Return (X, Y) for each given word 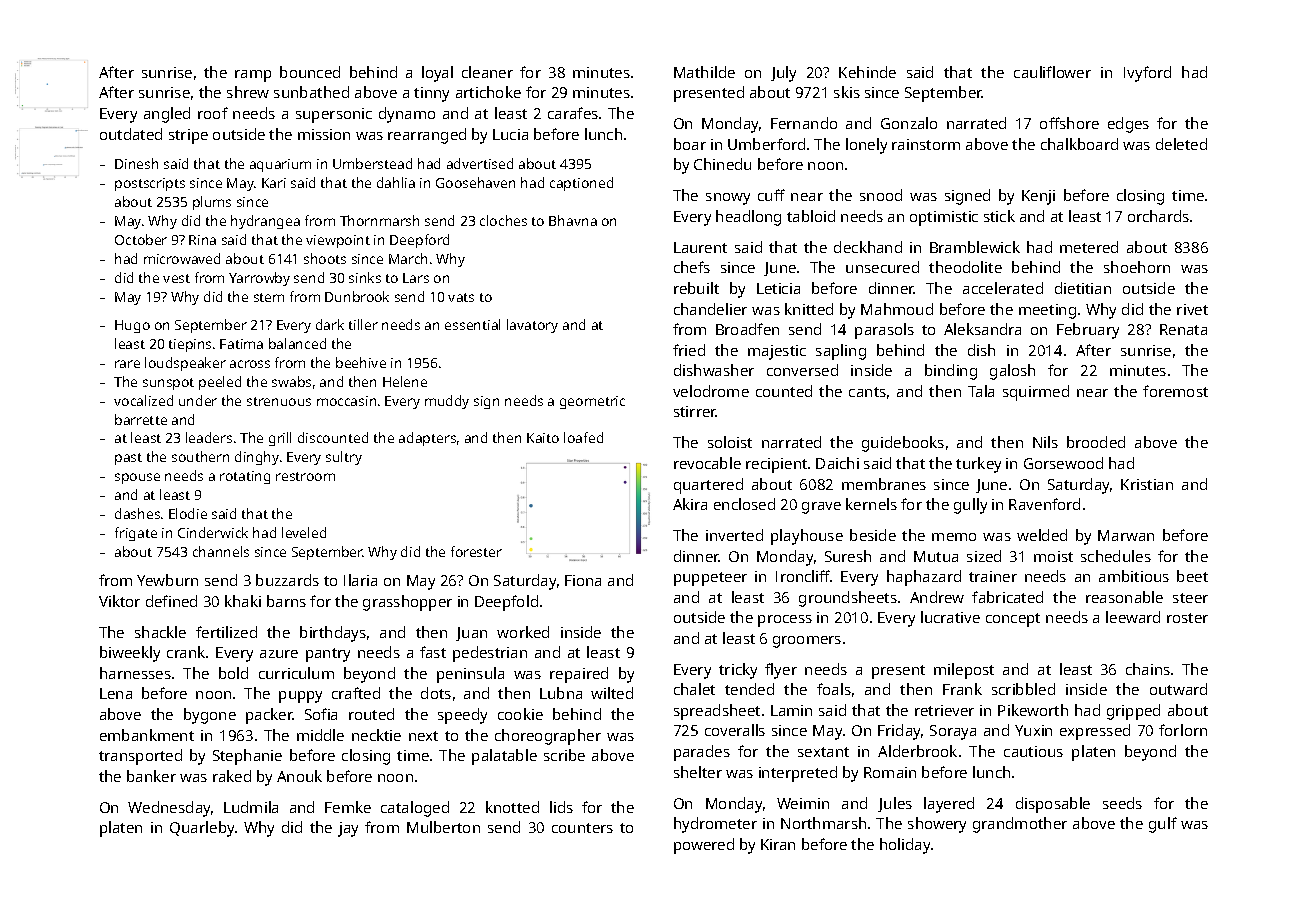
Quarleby (202, 829)
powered (704, 846)
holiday (905, 846)
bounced (310, 72)
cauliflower (1052, 72)
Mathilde (704, 72)
